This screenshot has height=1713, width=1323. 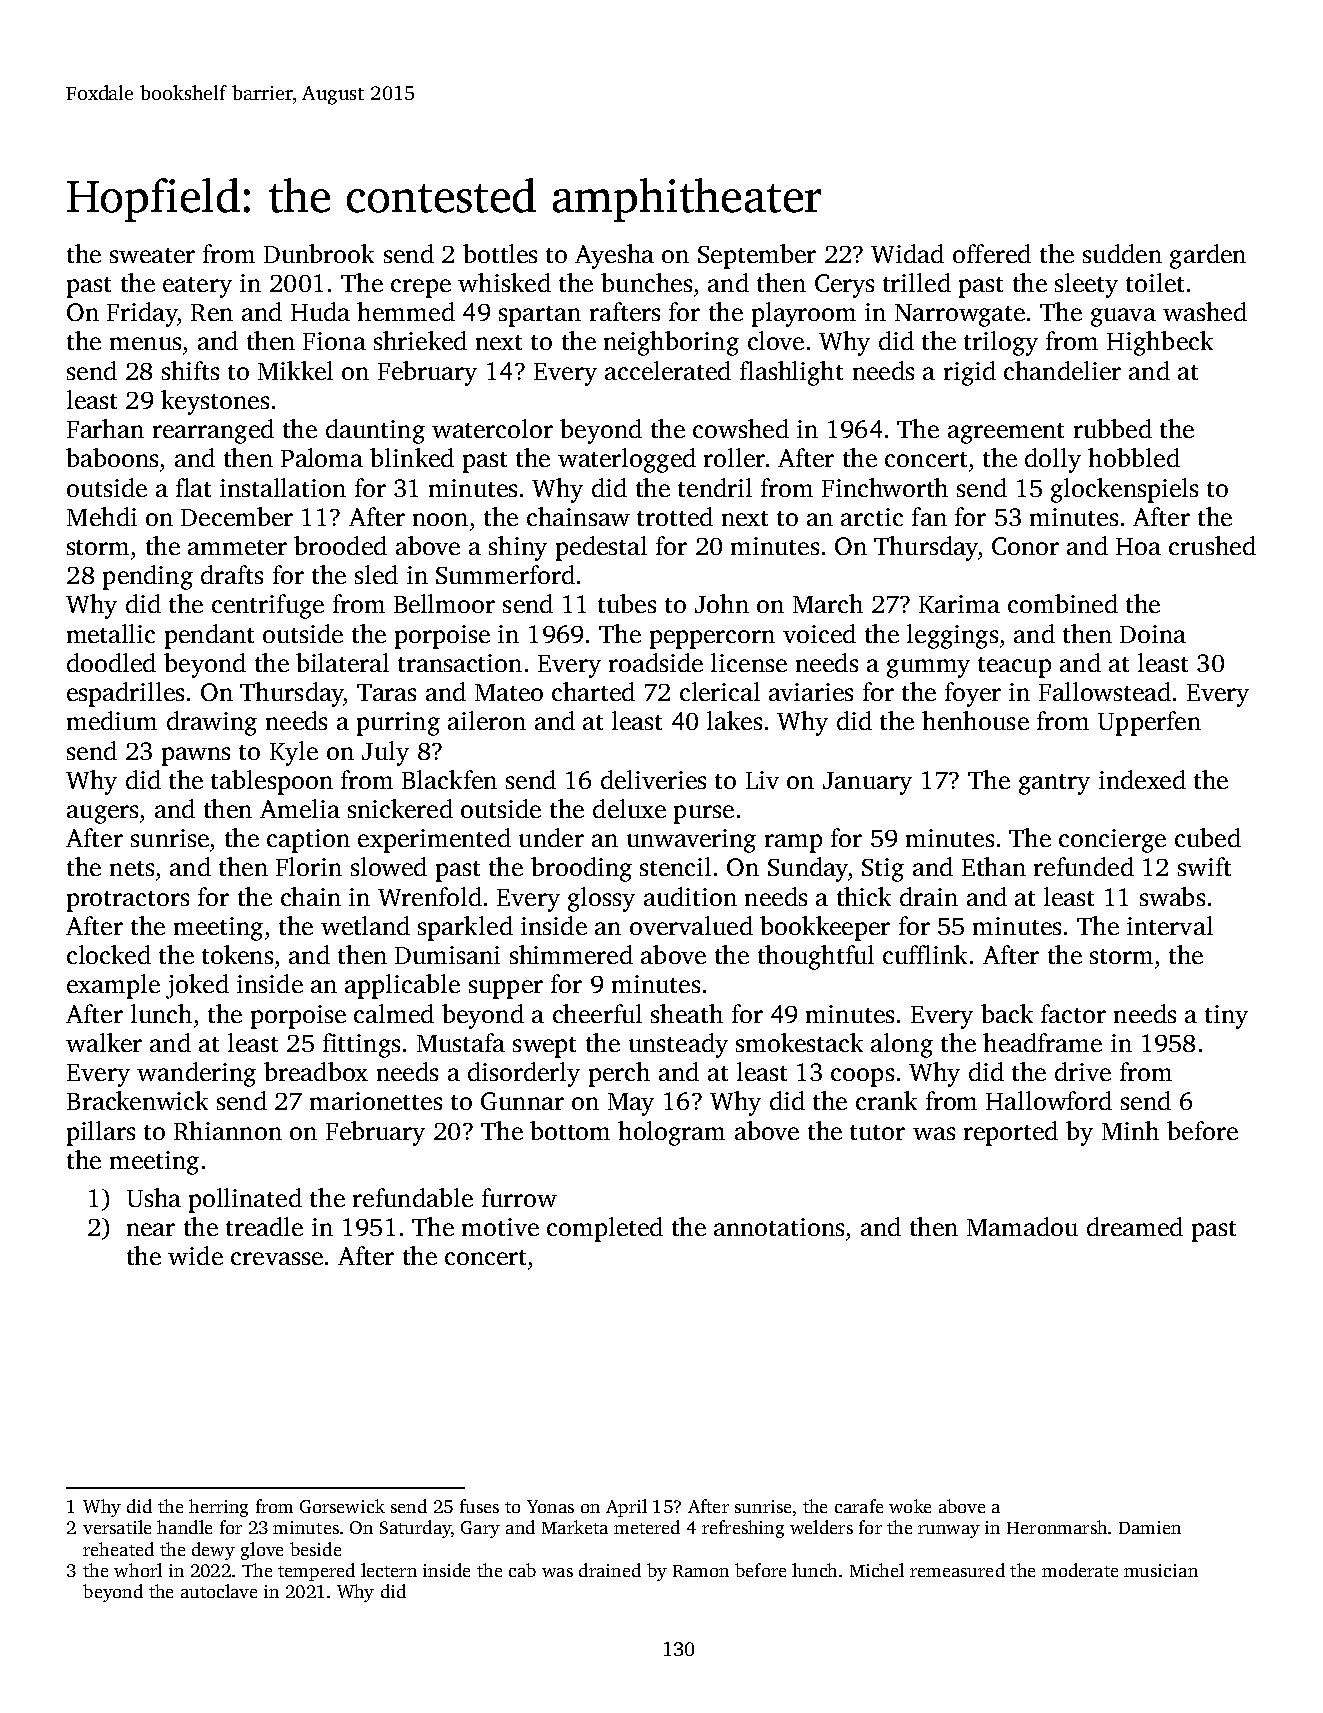 What do you see at coordinates (295, 370) in the screenshot?
I see `Mikkel` at bounding box center [295, 370].
